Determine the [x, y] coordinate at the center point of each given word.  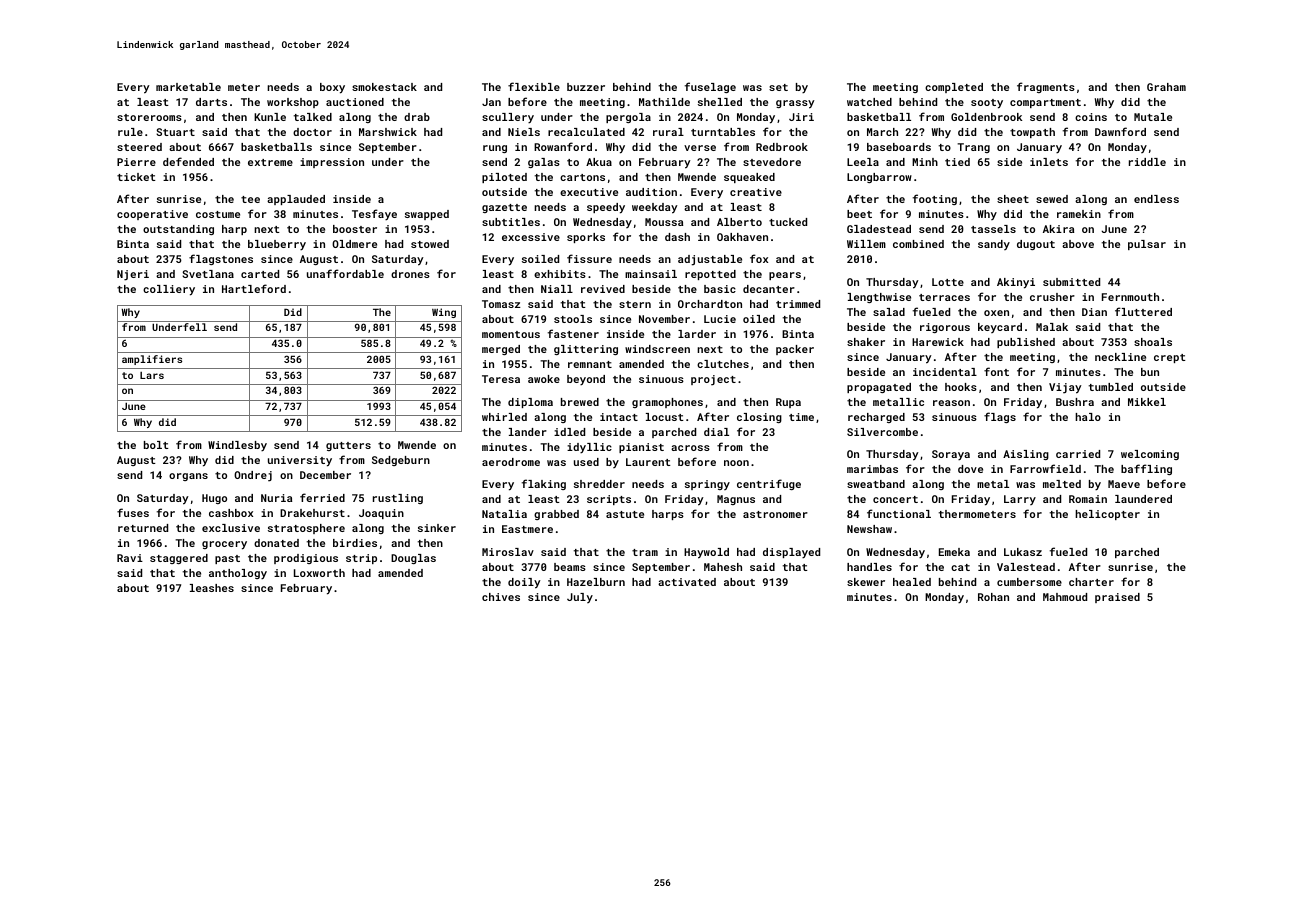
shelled [720, 102]
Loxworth [319, 573]
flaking [544, 484]
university [300, 461]
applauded [296, 200]
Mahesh [723, 567]
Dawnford [1120, 131]
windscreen [657, 349]
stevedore [772, 162]
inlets [1049, 162]
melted [1062, 484]
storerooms [149, 117]
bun [1150, 372]
